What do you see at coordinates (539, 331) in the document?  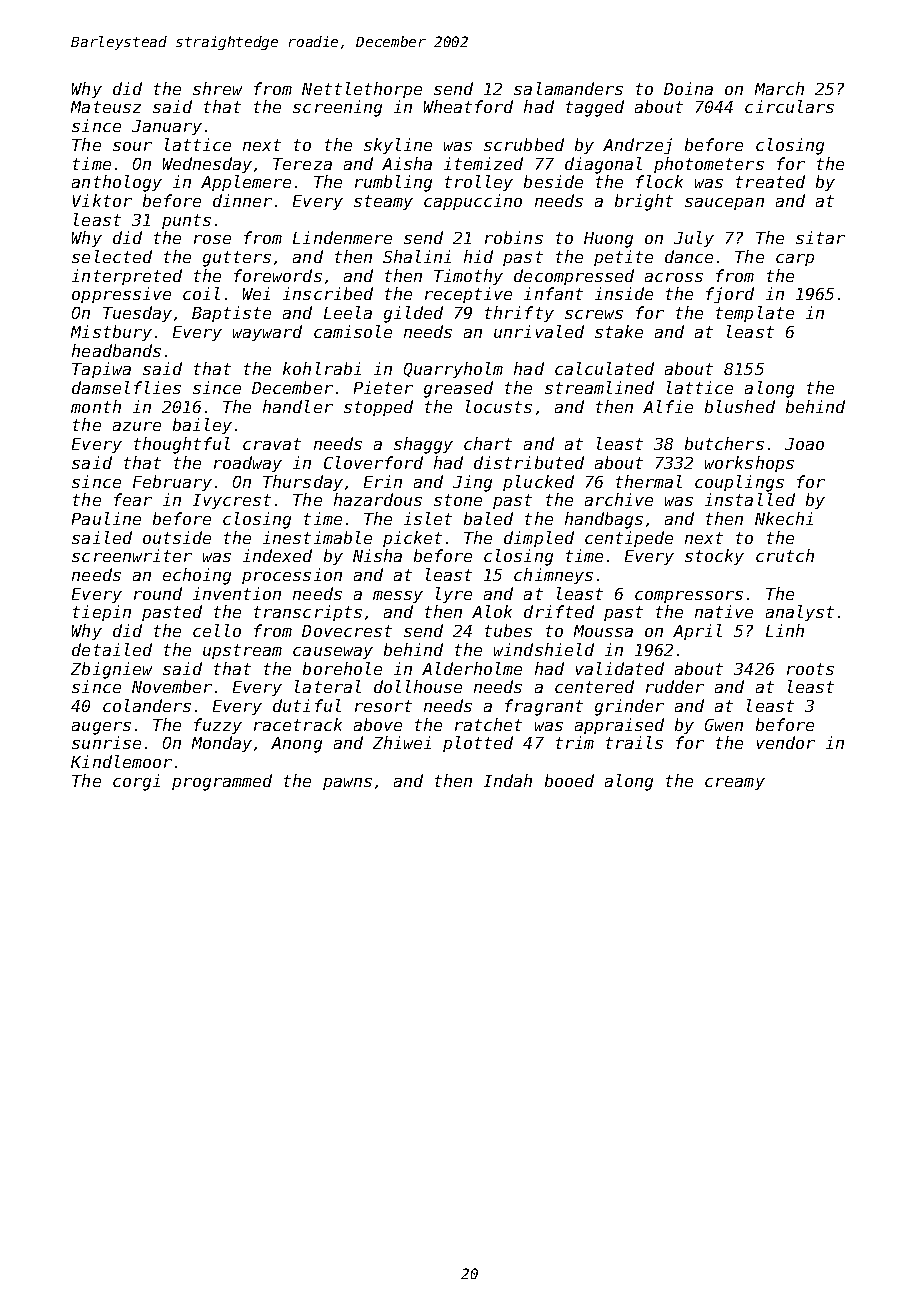 I see `unrivaled` at bounding box center [539, 331].
